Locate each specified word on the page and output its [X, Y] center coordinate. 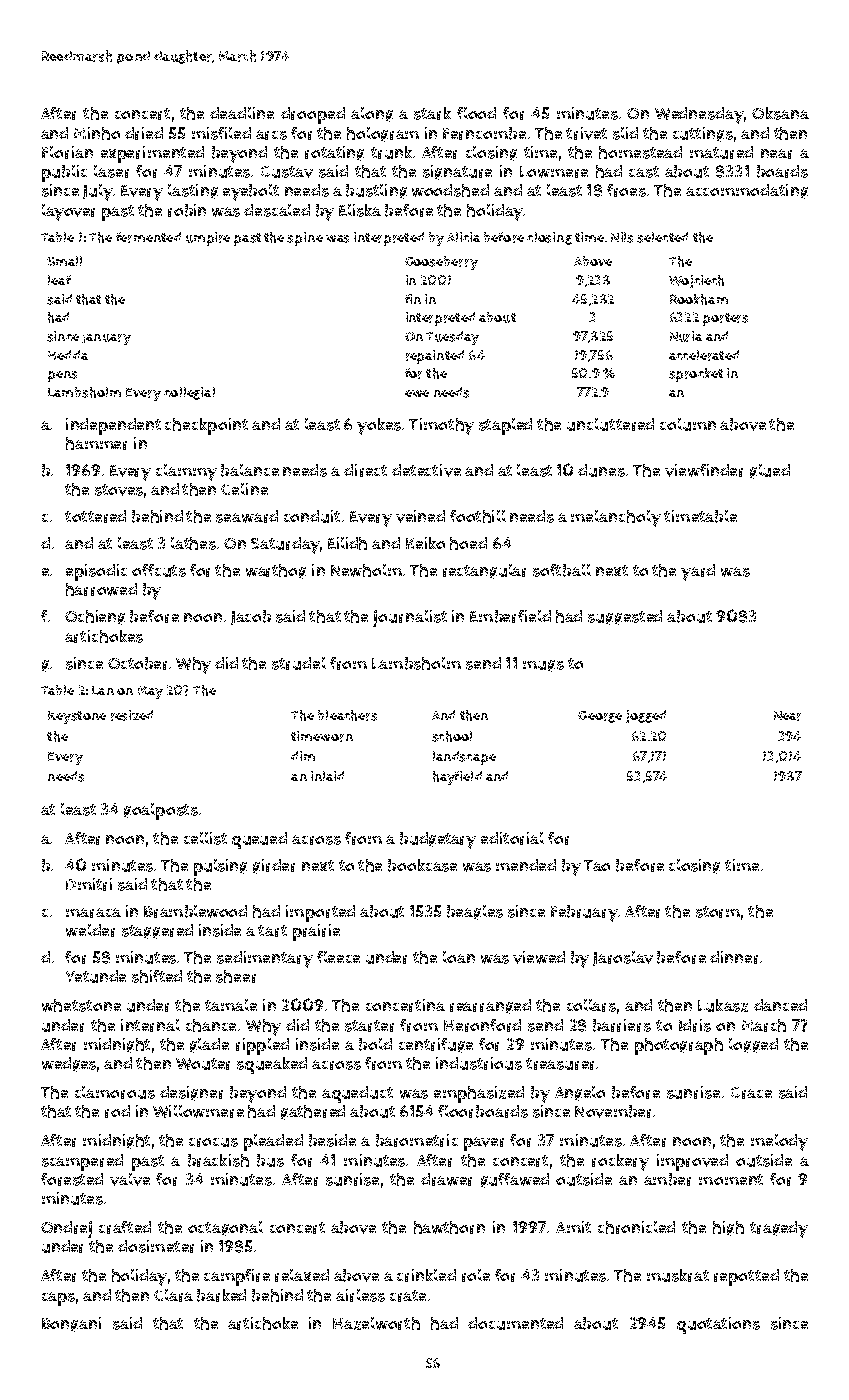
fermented [148, 237]
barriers [622, 1025]
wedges [69, 1064]
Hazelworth [376, 1323]
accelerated [704, 355]
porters [725, 319]
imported [320, 913]
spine [305, 239]
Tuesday [452, 338]
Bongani [71, 1324]
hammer [96, 443]
